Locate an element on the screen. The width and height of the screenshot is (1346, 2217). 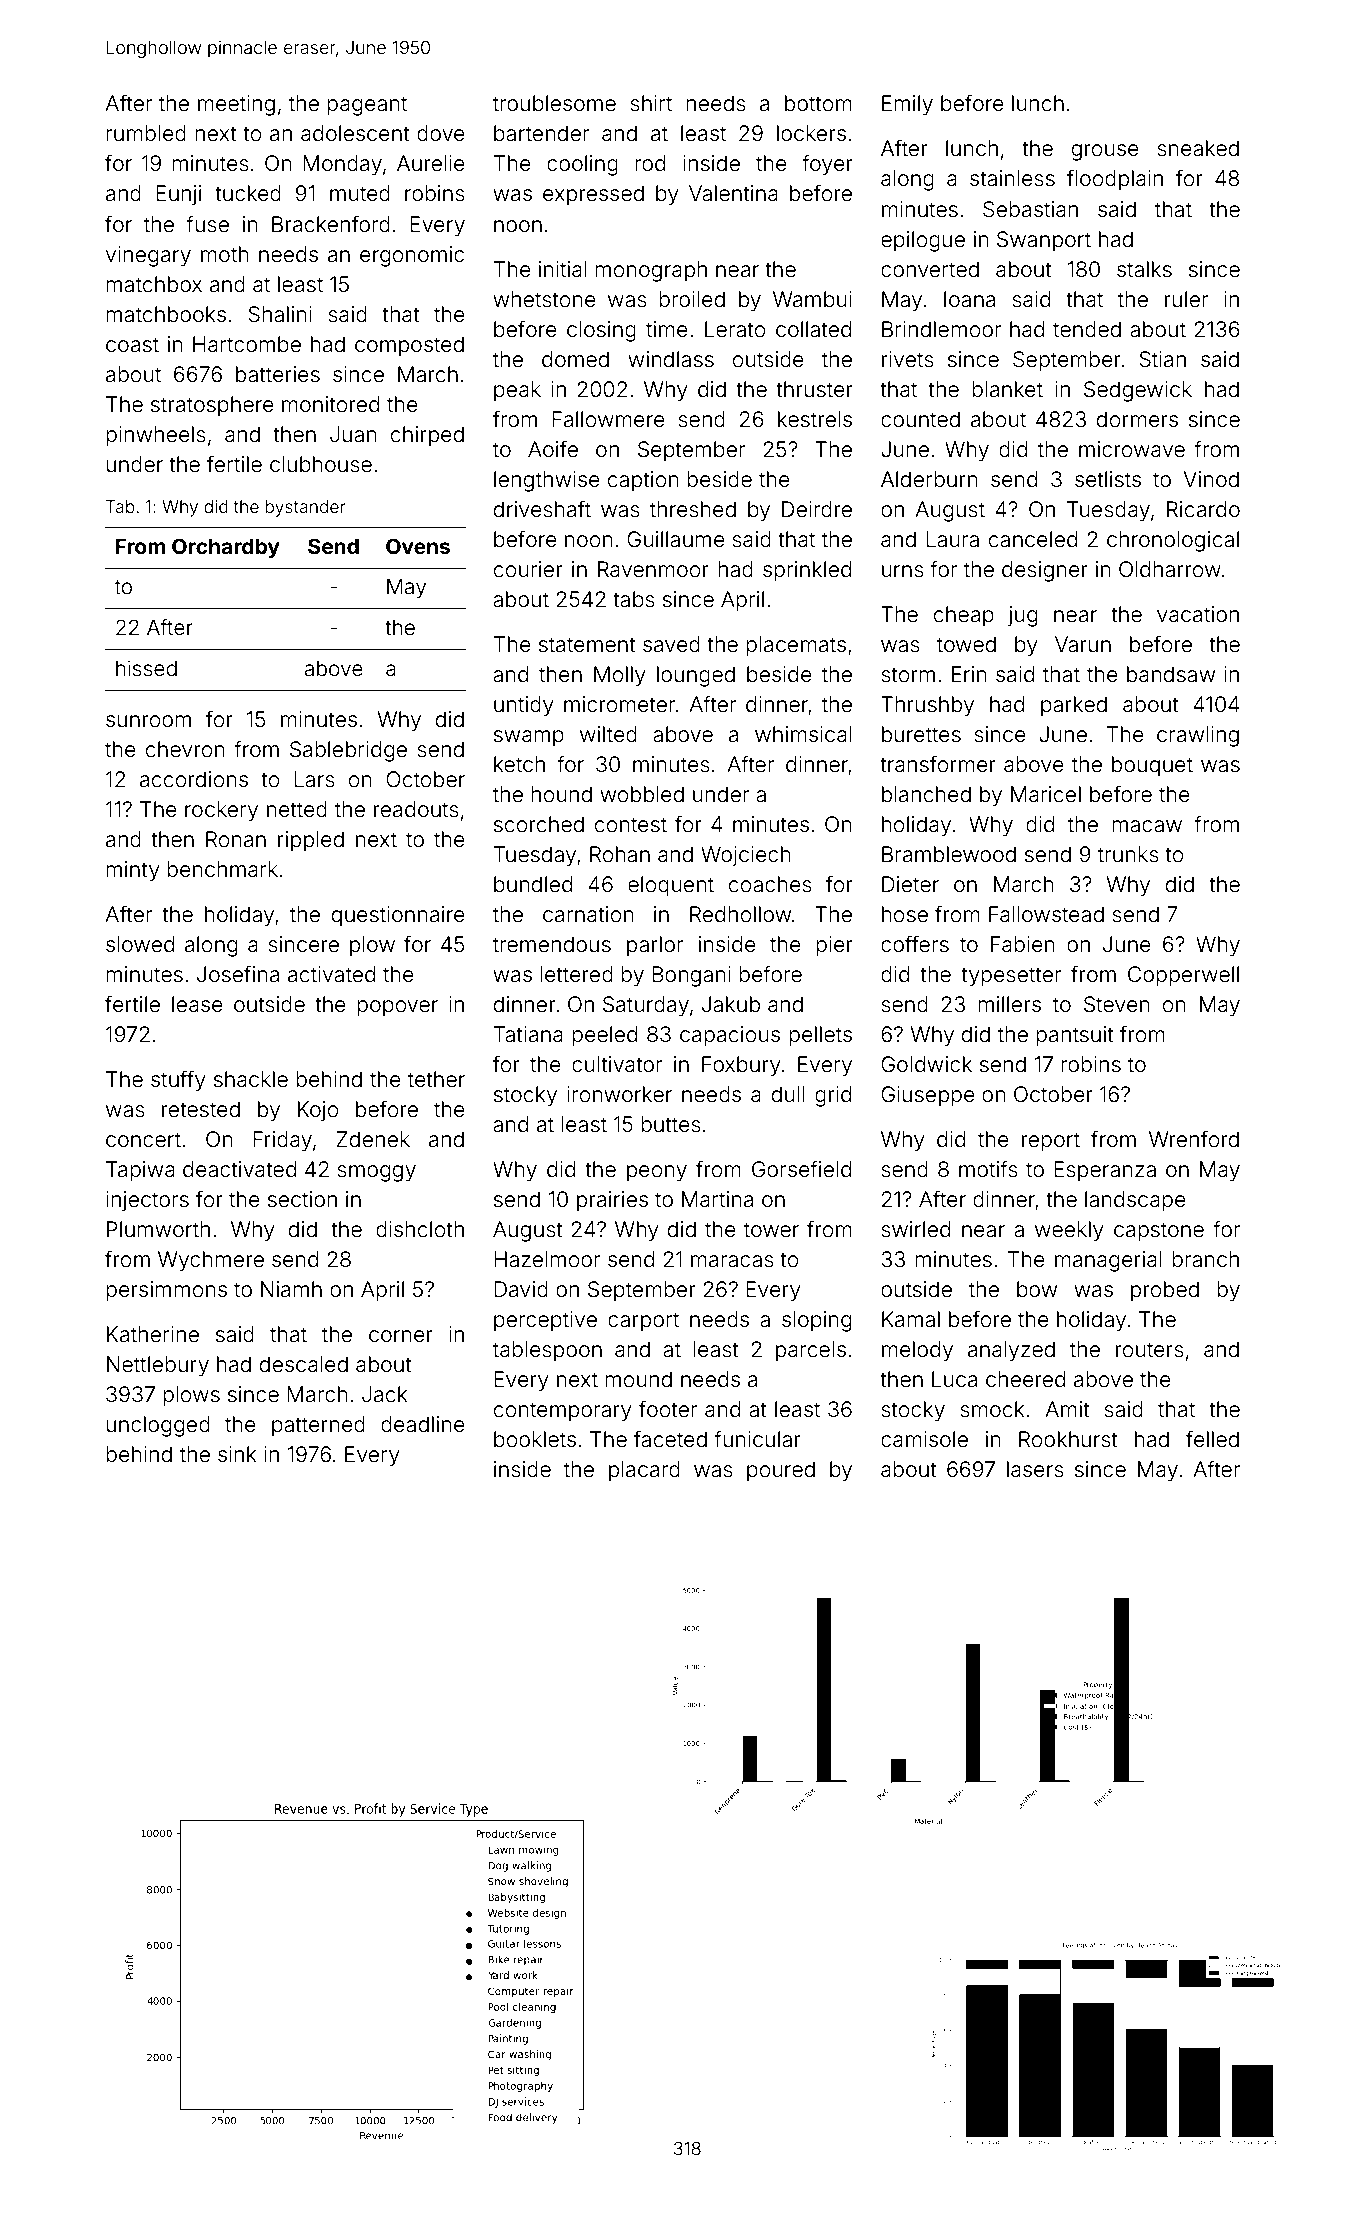
shirt is located at coordinates (651, 103).
